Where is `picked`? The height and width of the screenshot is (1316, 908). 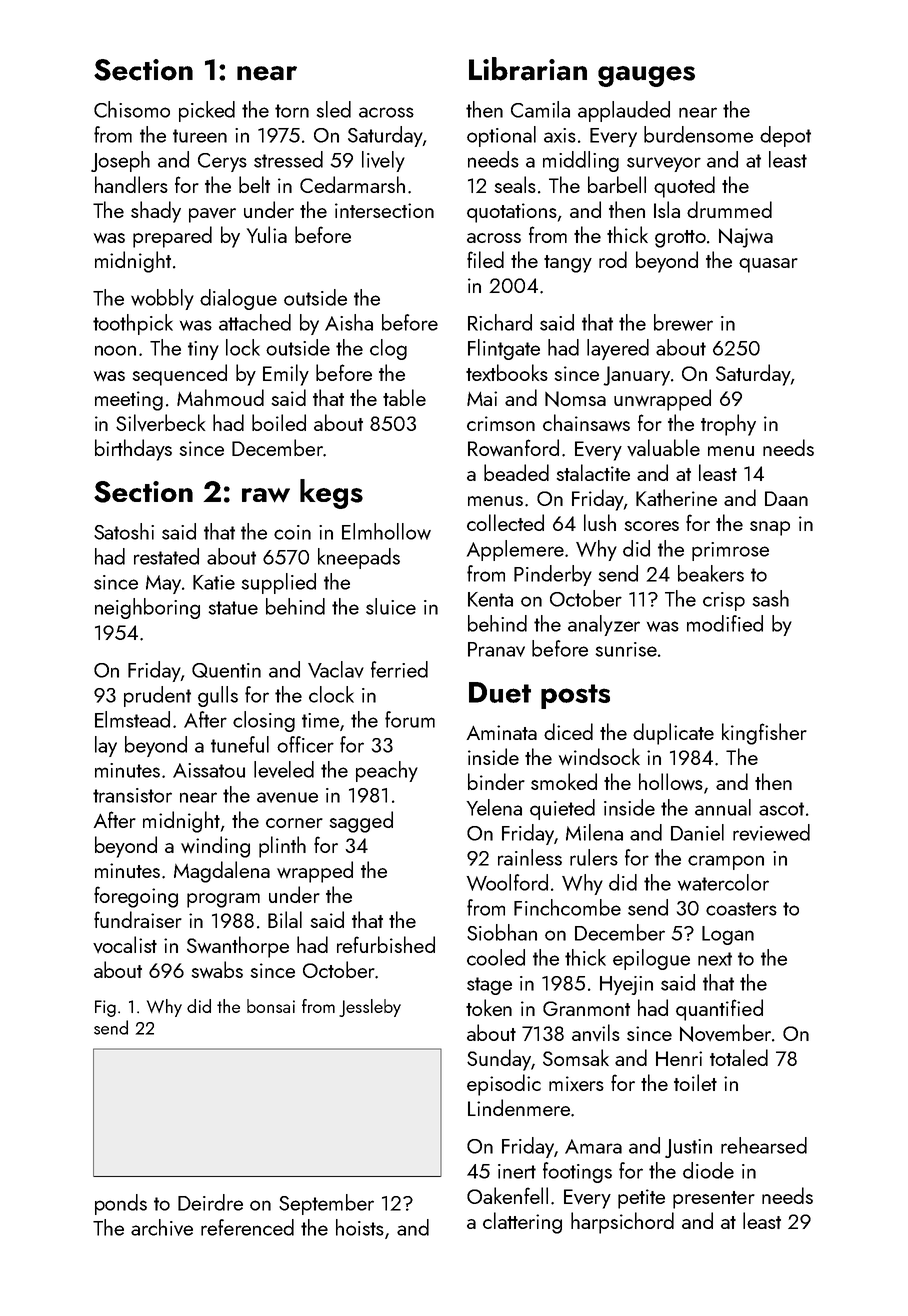 picked is located at coordinates (207, 111).
